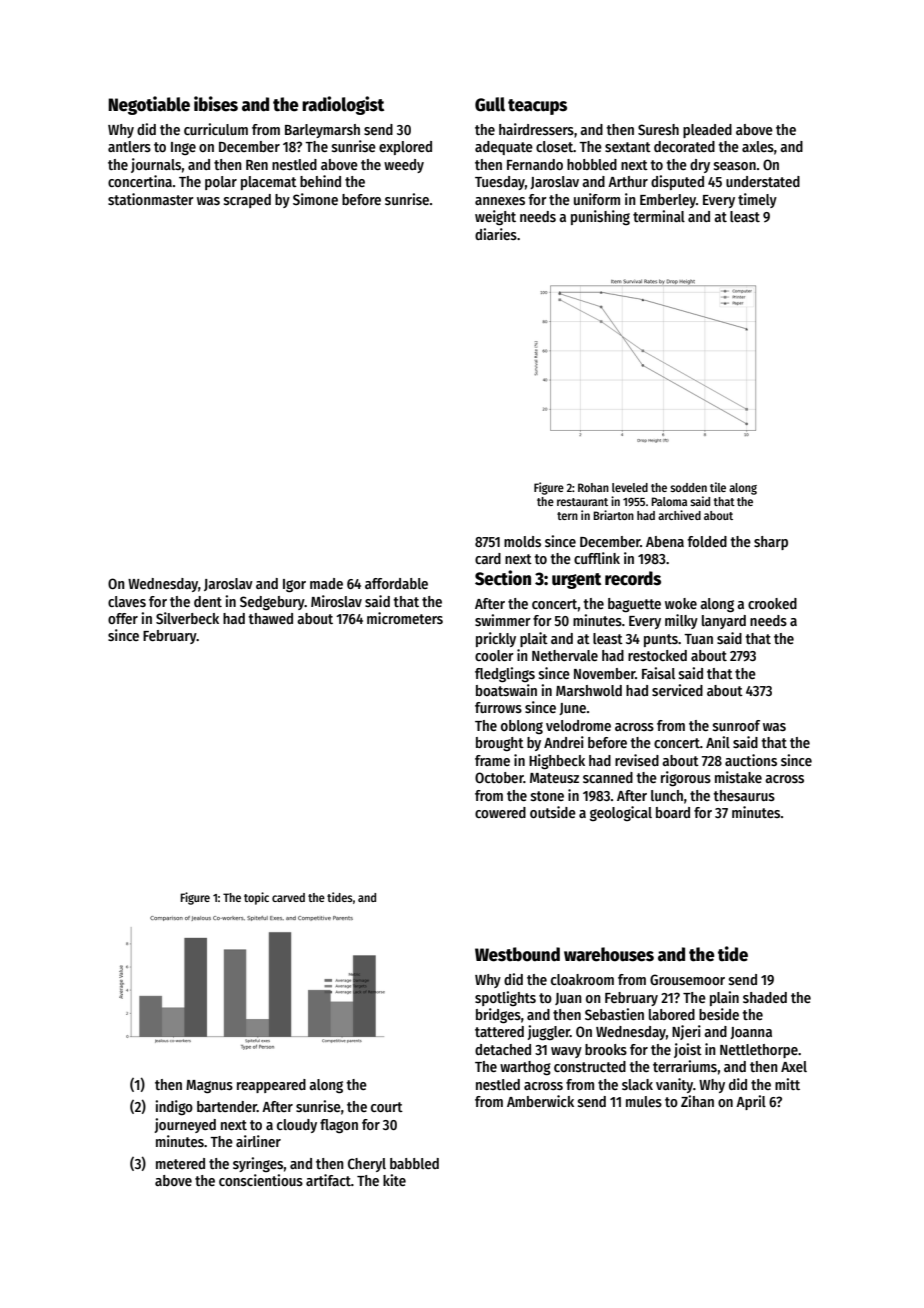  Describe the element at coordinates (343, 105) in the screenshot. I see `radiologist` at that location.
